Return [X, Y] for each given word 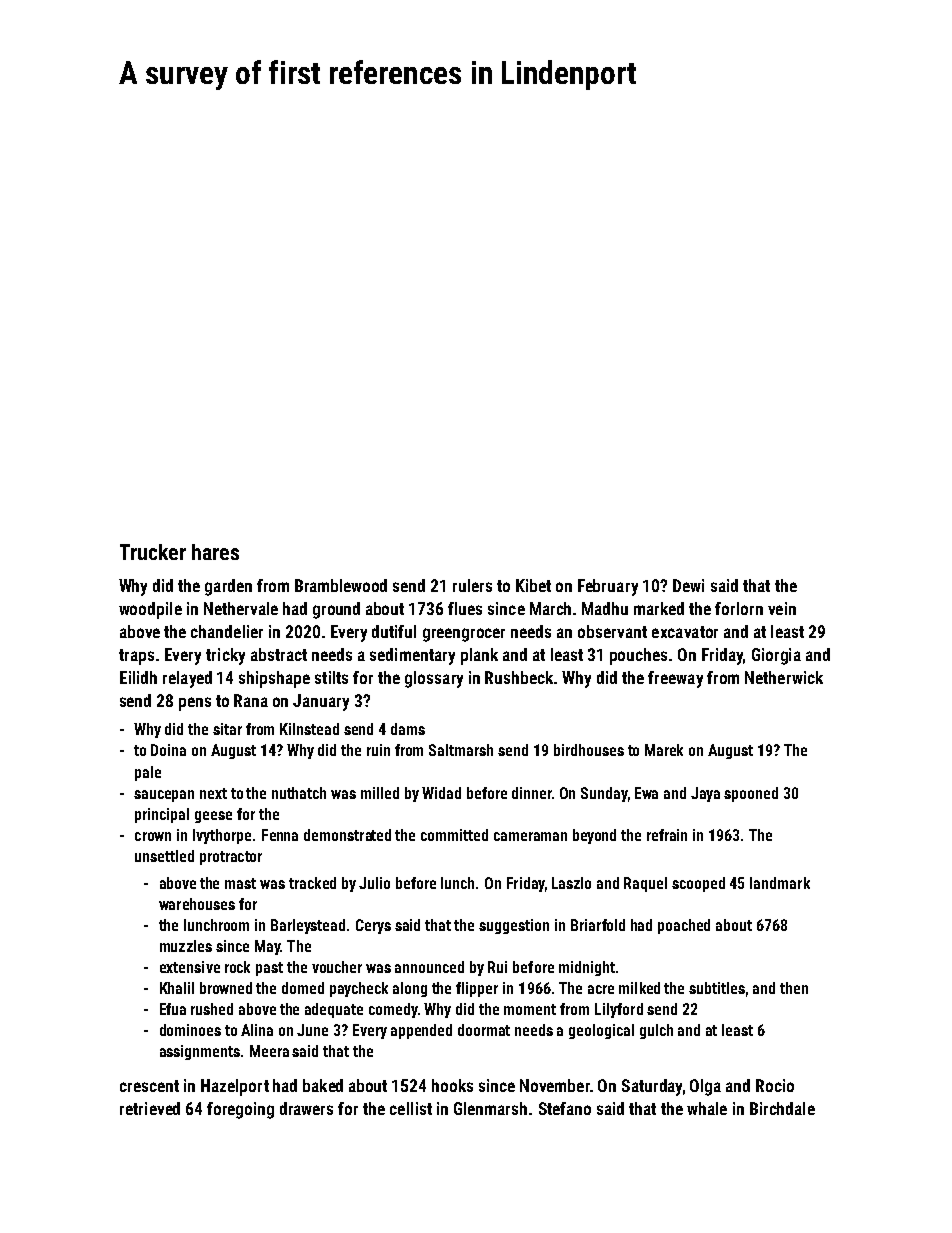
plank [479, 656]
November [555, 1085]
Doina [168, 750]
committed [454, 835]
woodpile [150, 610]
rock [237, 967]
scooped [698, 884]
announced [429, 967]
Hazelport [235, 1087]
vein [782, 608]
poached [684, 926]
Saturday [652, 1087]
